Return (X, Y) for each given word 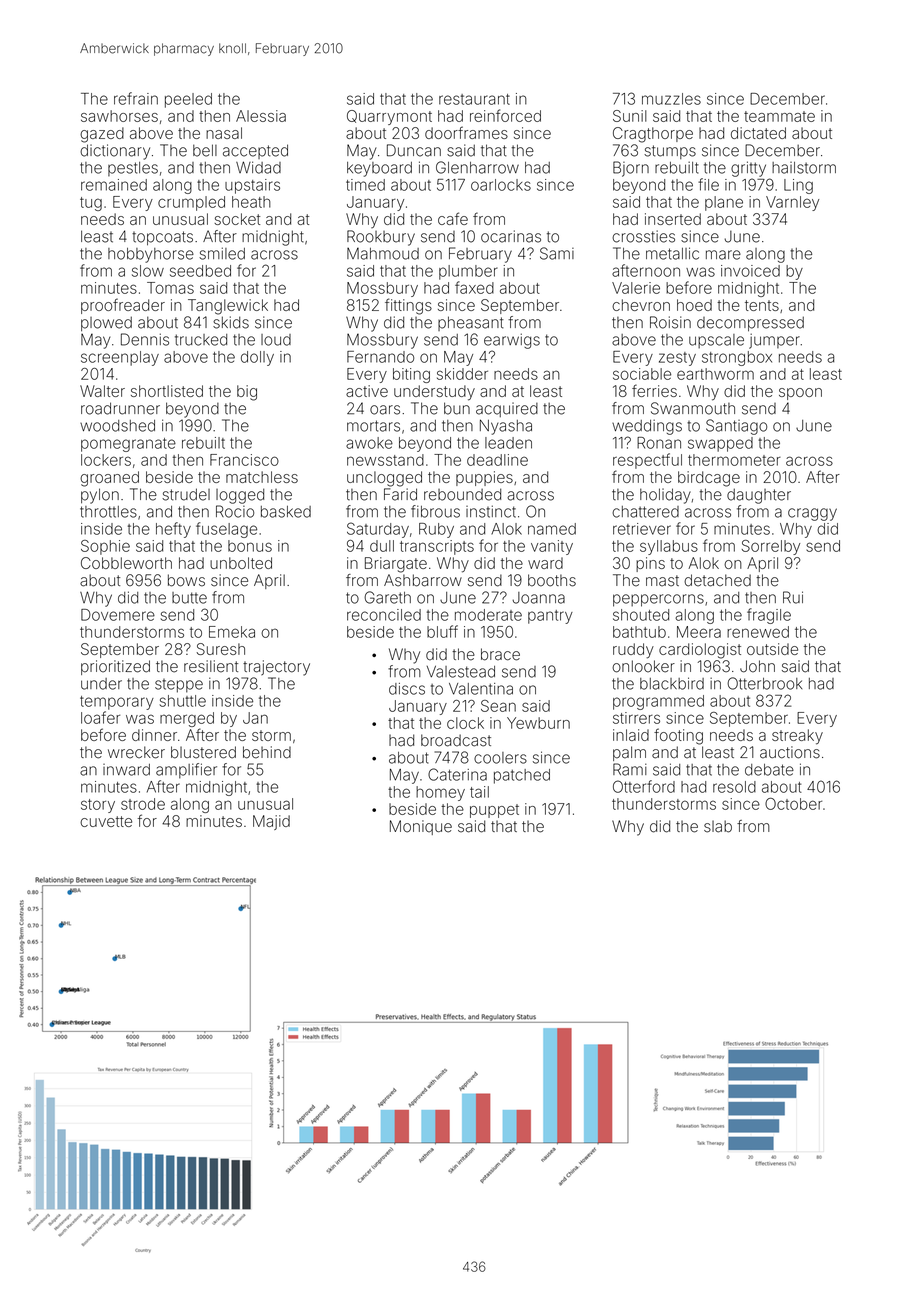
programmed (658, 702)
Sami (557, 253)
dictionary (115, 152)
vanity (552, 547)
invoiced (750, 271)
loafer (100, 717)
